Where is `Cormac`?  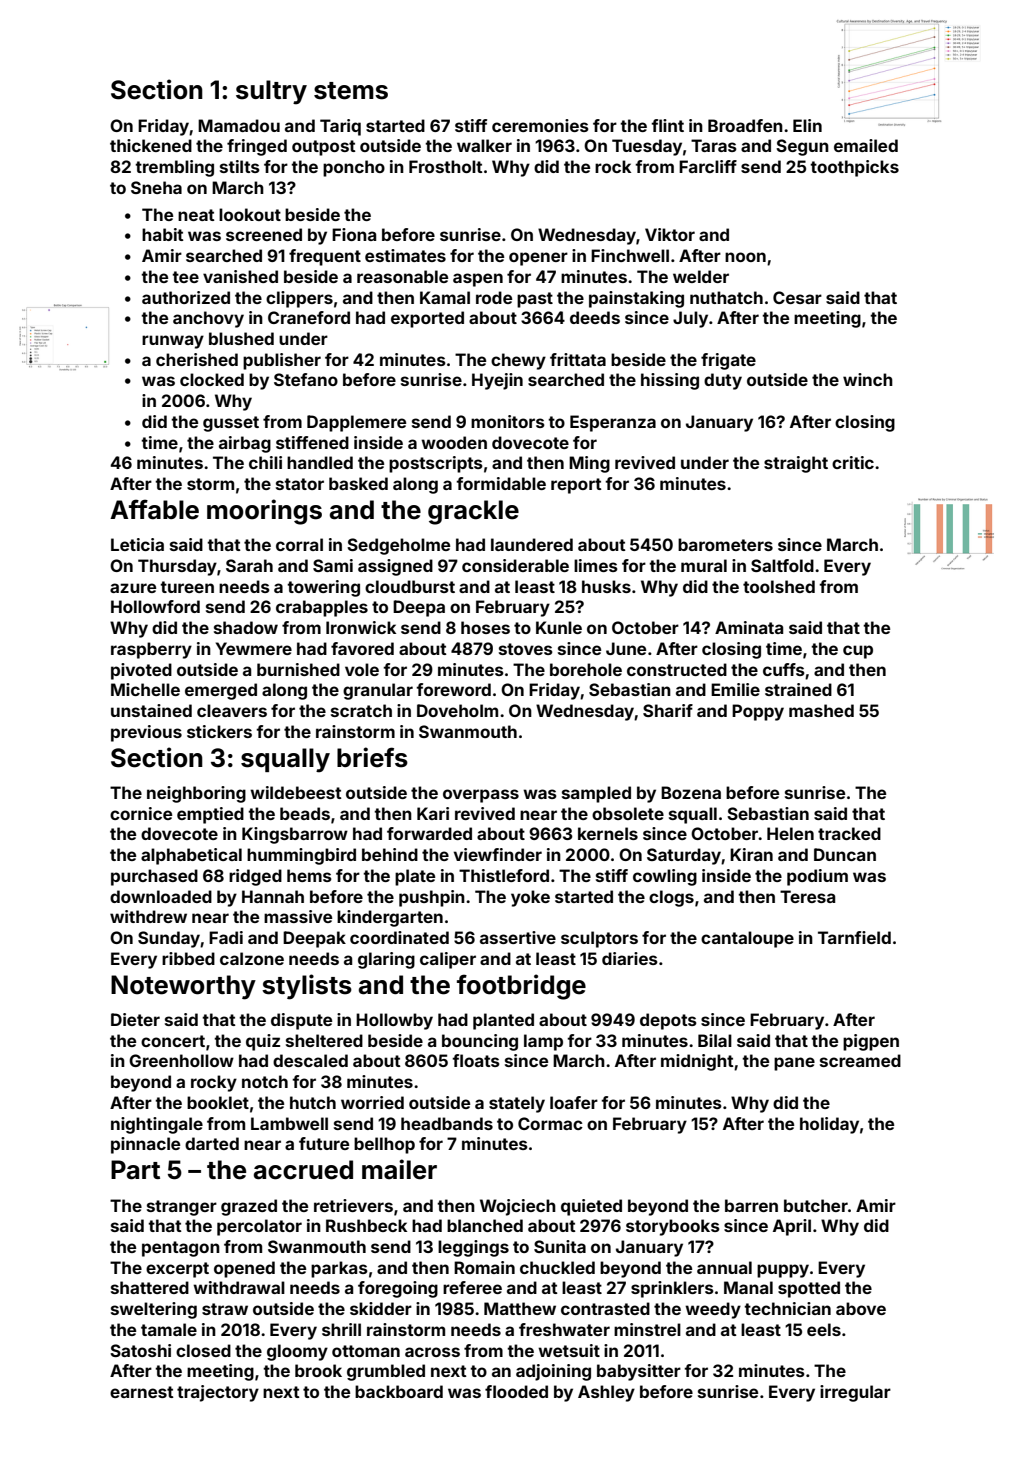 Cormac is located at coordinates (550, 1123).
